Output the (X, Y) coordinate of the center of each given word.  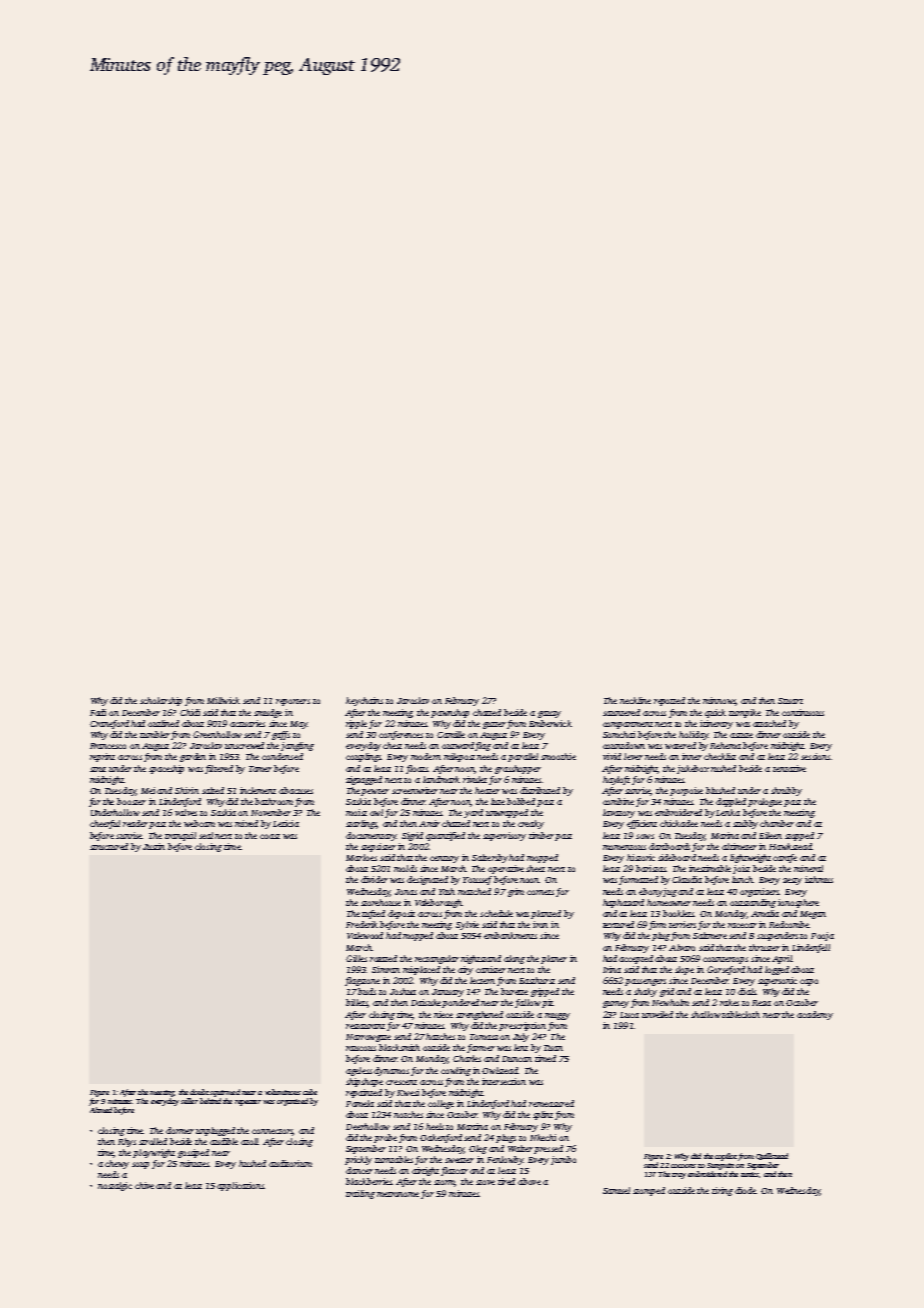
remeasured (551, 1103)
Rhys (127, 1142)
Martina (472, 1126)
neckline (635, 700)
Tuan (553, 1048)
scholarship (161, 701)
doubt (199, 1092)
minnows (719, 701)
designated (427, 880)
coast (270, 836)
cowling (456, 1071)
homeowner (669, 902)
